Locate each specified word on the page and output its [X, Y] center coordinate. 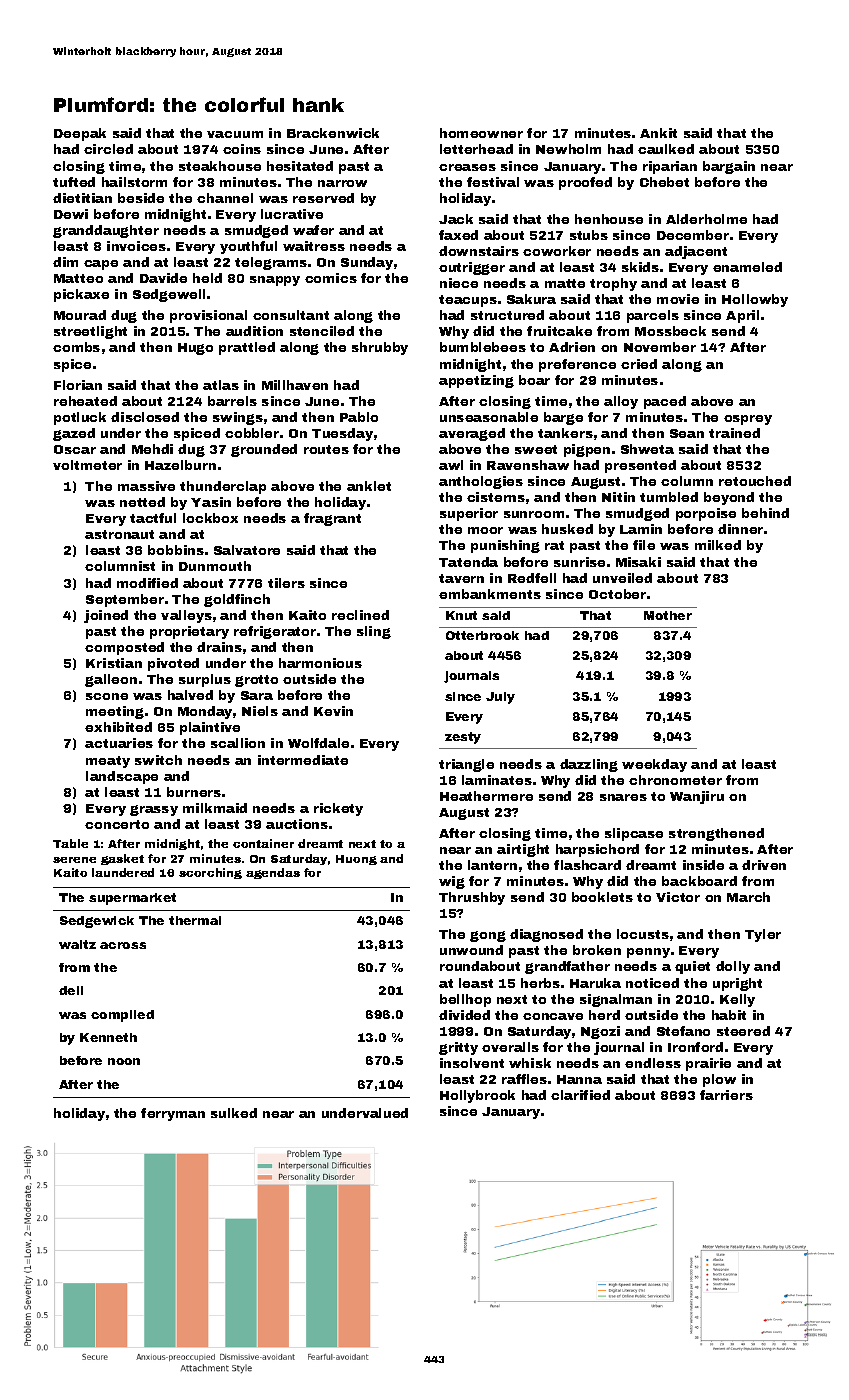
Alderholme [706, 219]
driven [764, 865]
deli [71, 990]
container [263, 843]
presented [640, 466]
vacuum [235, 134]
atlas [221, 385]
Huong [356, 860]
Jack [456, 219]
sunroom [534, 514]
